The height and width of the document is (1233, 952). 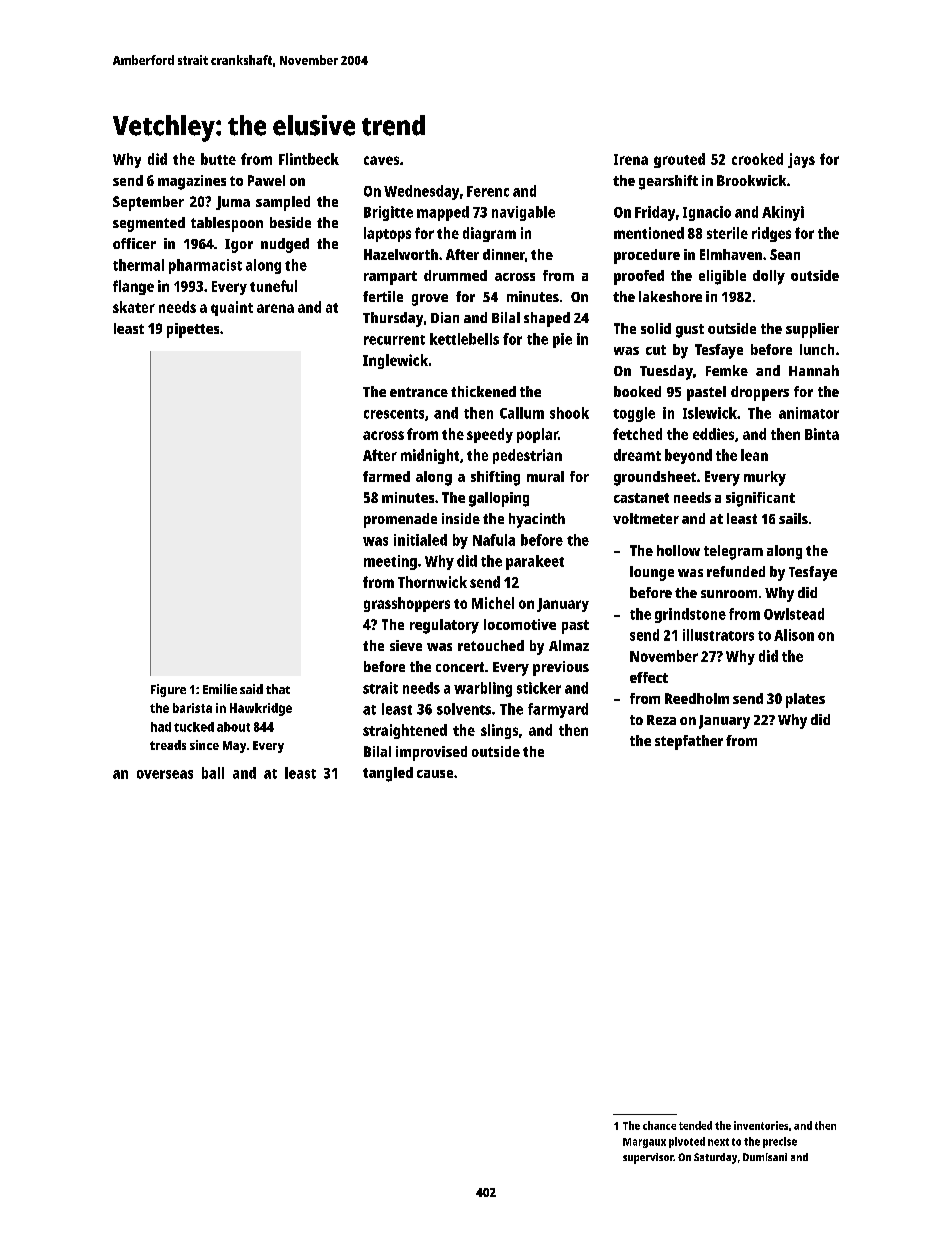 I want to click on overseas, so click(x=165, y=774).
